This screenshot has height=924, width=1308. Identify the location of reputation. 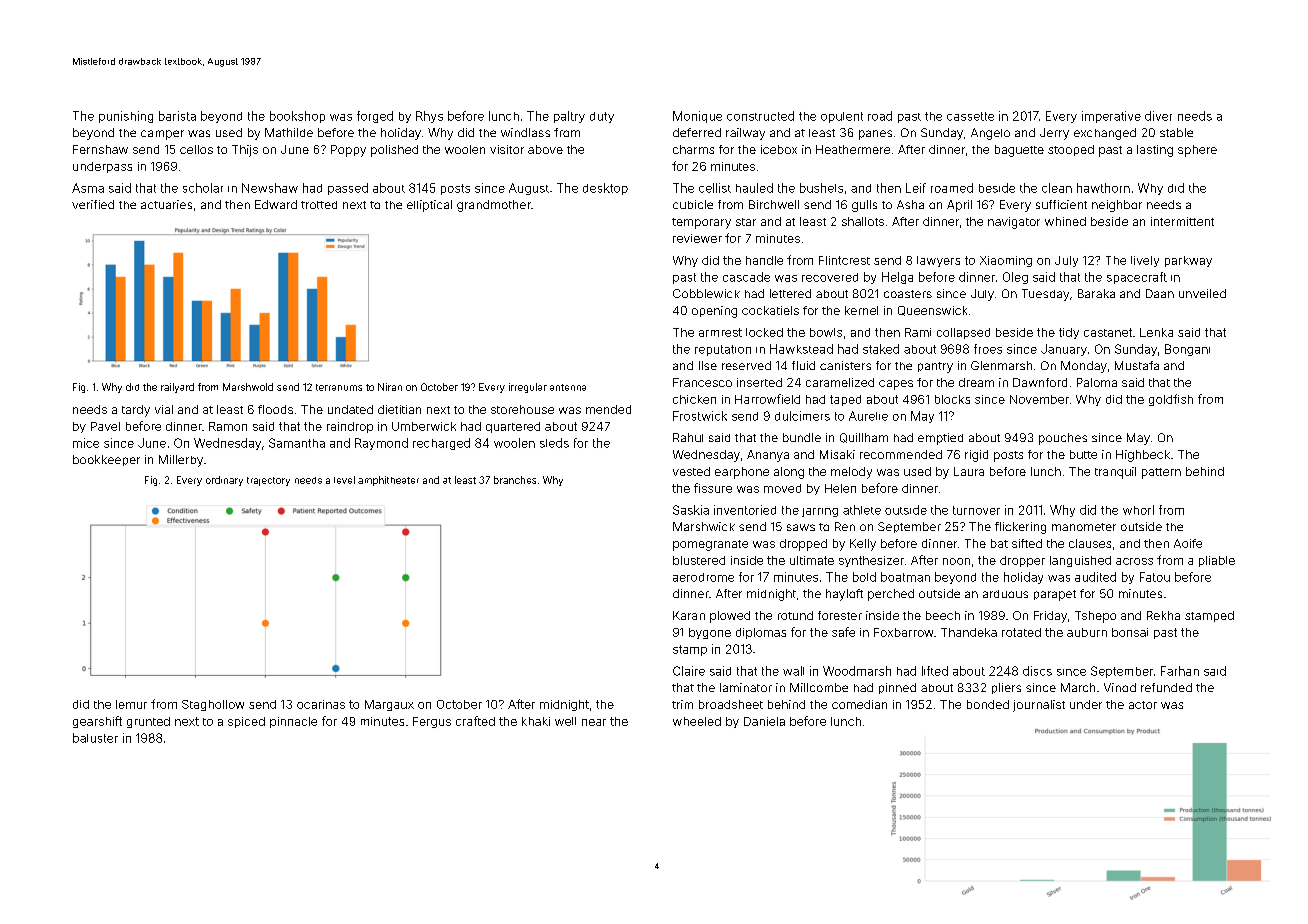
(723, 350).
